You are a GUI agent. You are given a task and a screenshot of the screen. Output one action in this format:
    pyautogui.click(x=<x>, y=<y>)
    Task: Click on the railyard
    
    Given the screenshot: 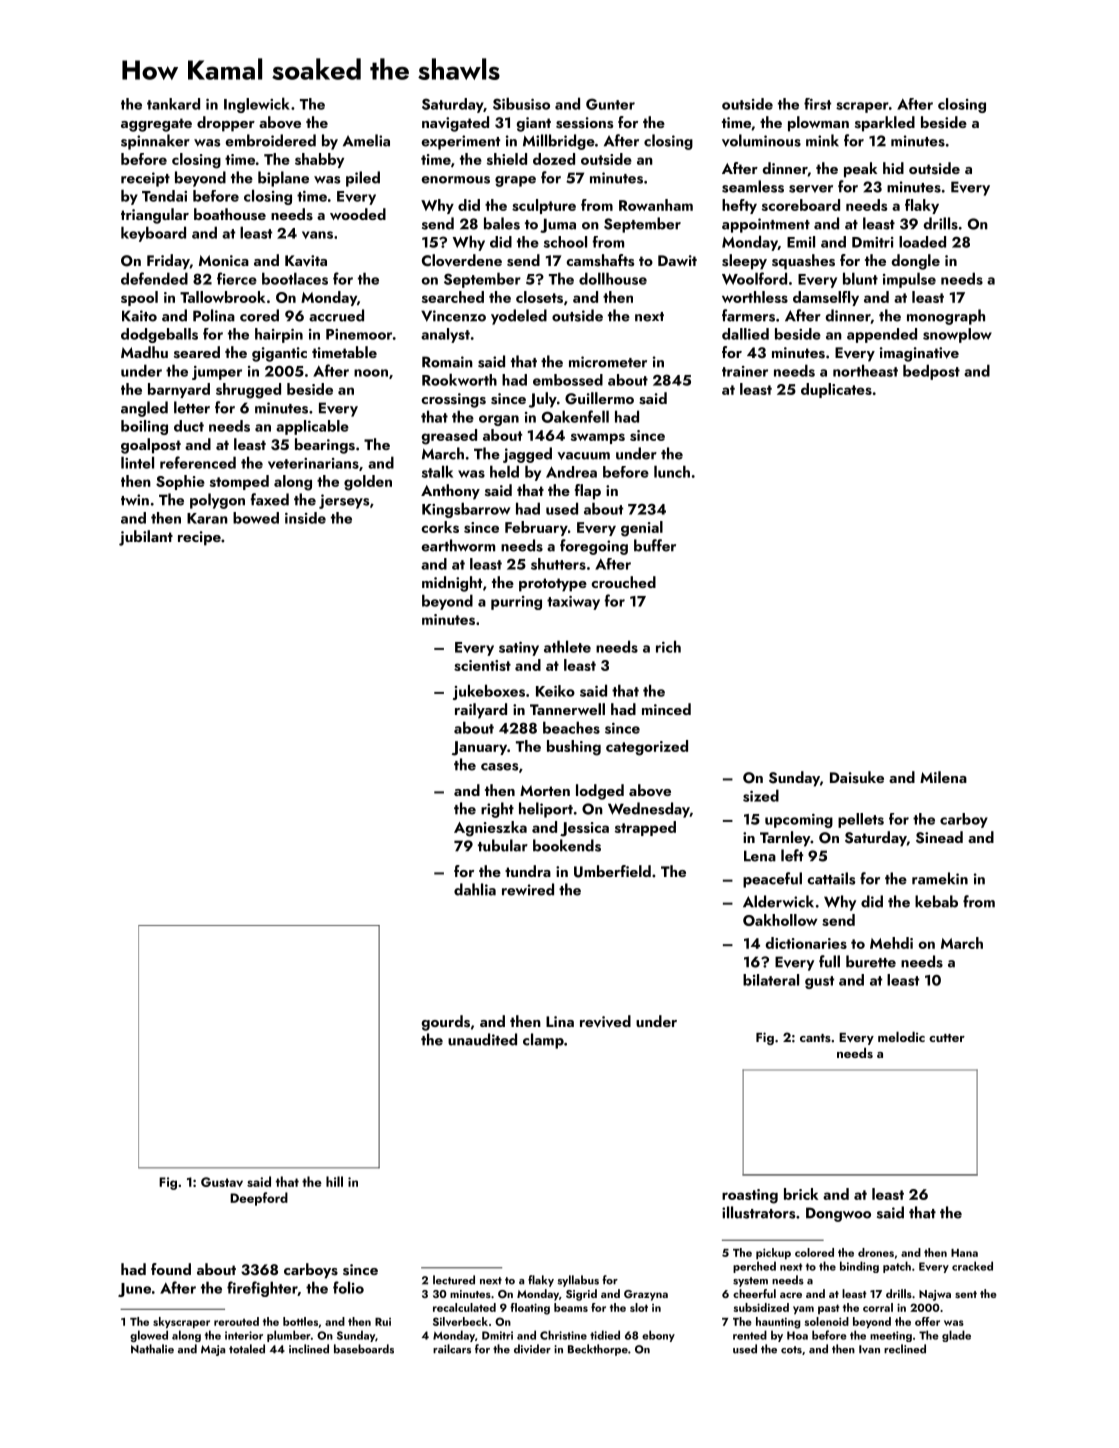 What is the action you would take?
    pyautogui.click(x=481, y=711)
